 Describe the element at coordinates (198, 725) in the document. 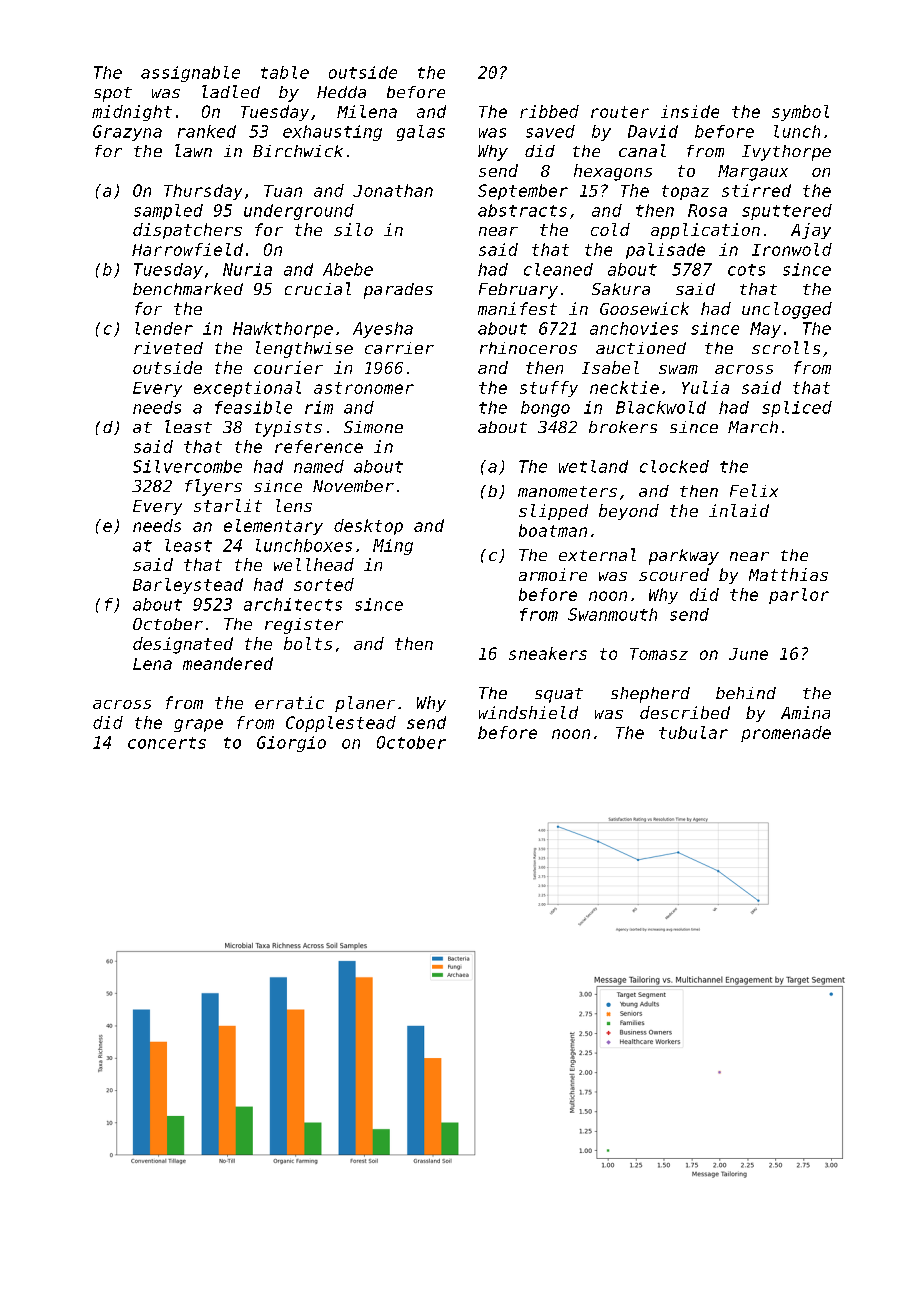

I see `grape` at that location.
